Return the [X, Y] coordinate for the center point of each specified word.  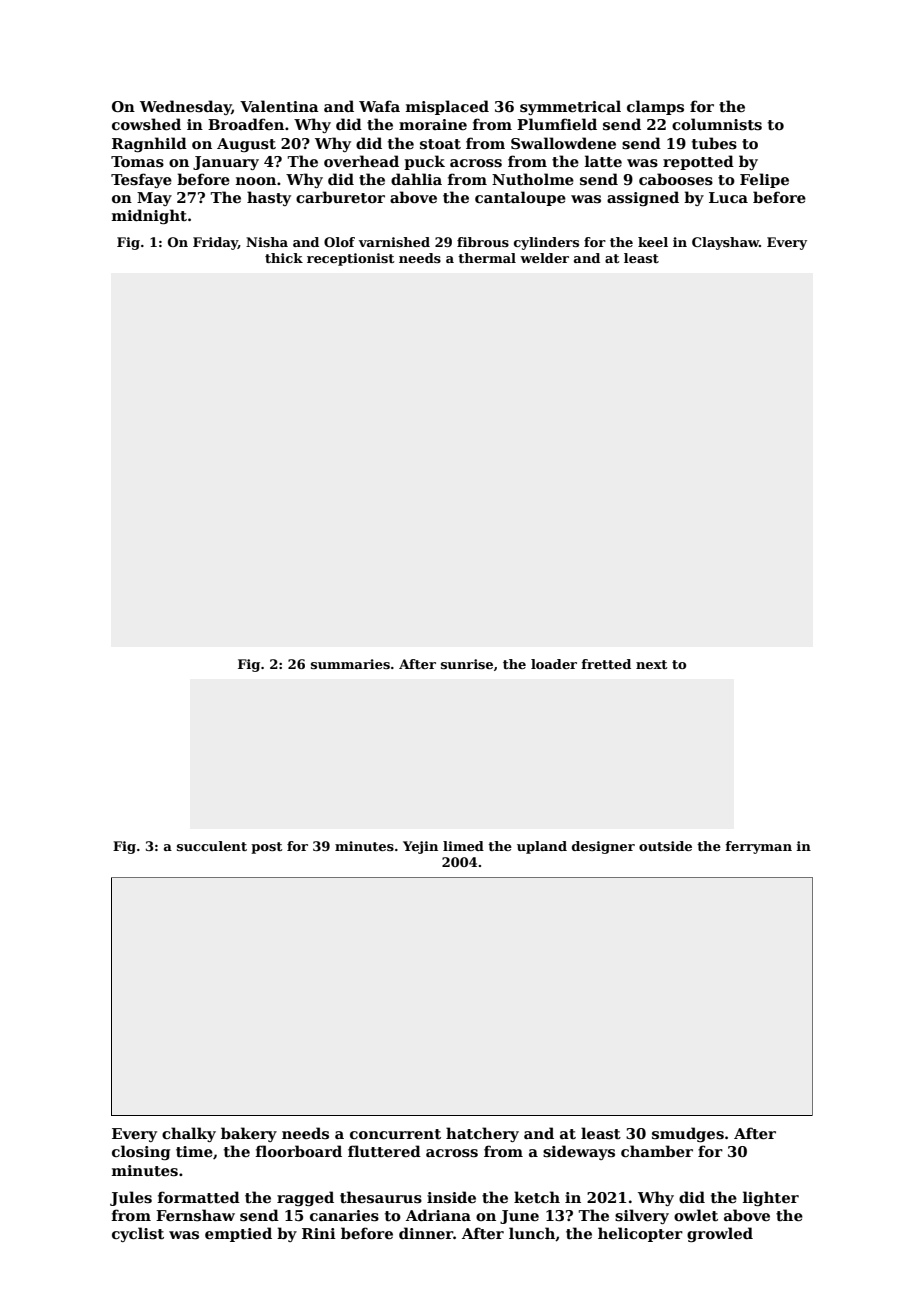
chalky [189, 1134]
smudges [688, 1134]
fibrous [483, 242]
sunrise [467, 664]
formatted [199, 1197]
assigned [643, 198]
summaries [350, 664]
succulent [212, 846]
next [651, 664]
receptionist [350, 259]
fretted [606, 664]
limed [463, 846]
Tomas [137, 162]
